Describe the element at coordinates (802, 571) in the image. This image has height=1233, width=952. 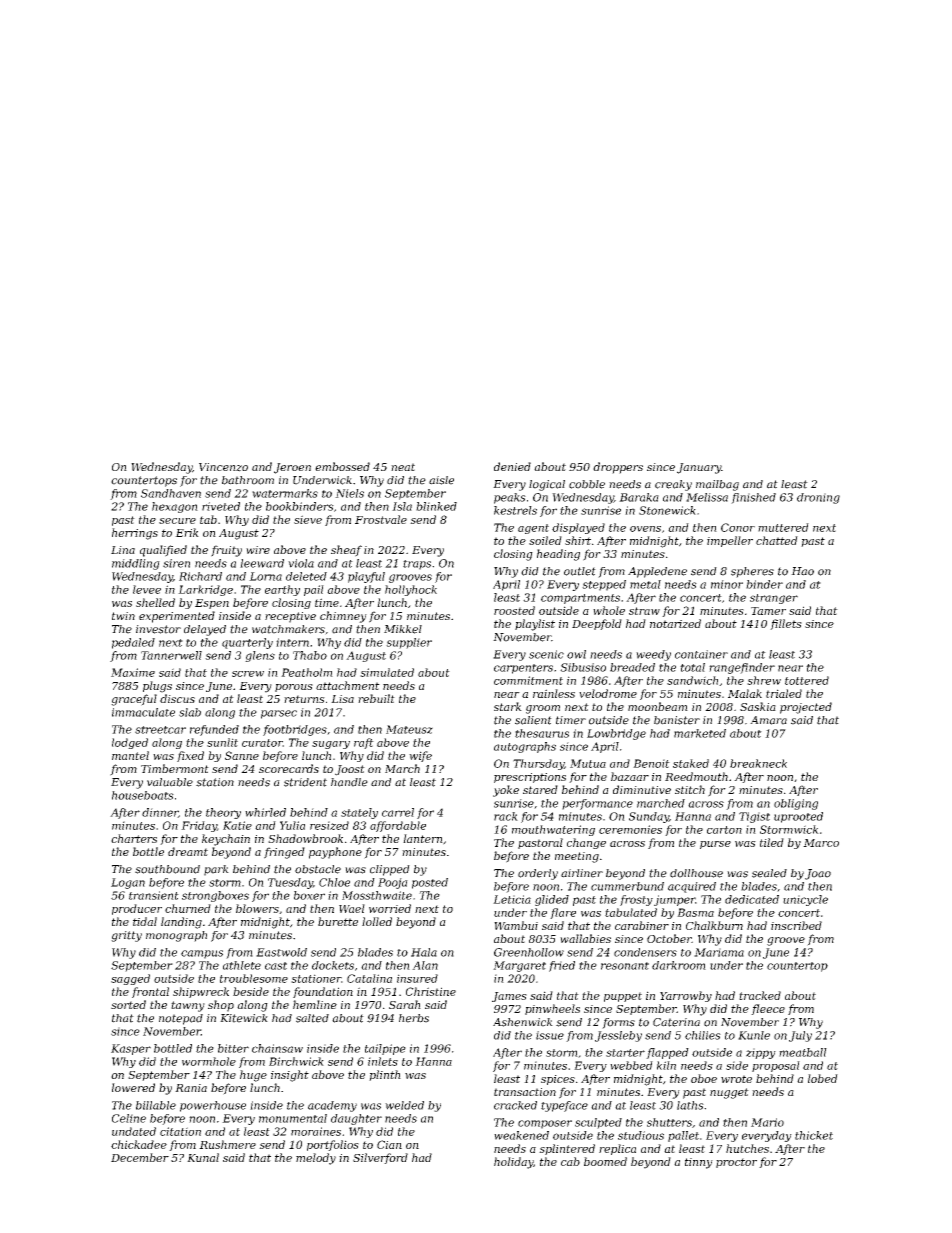
I see `Hao` at that location.
